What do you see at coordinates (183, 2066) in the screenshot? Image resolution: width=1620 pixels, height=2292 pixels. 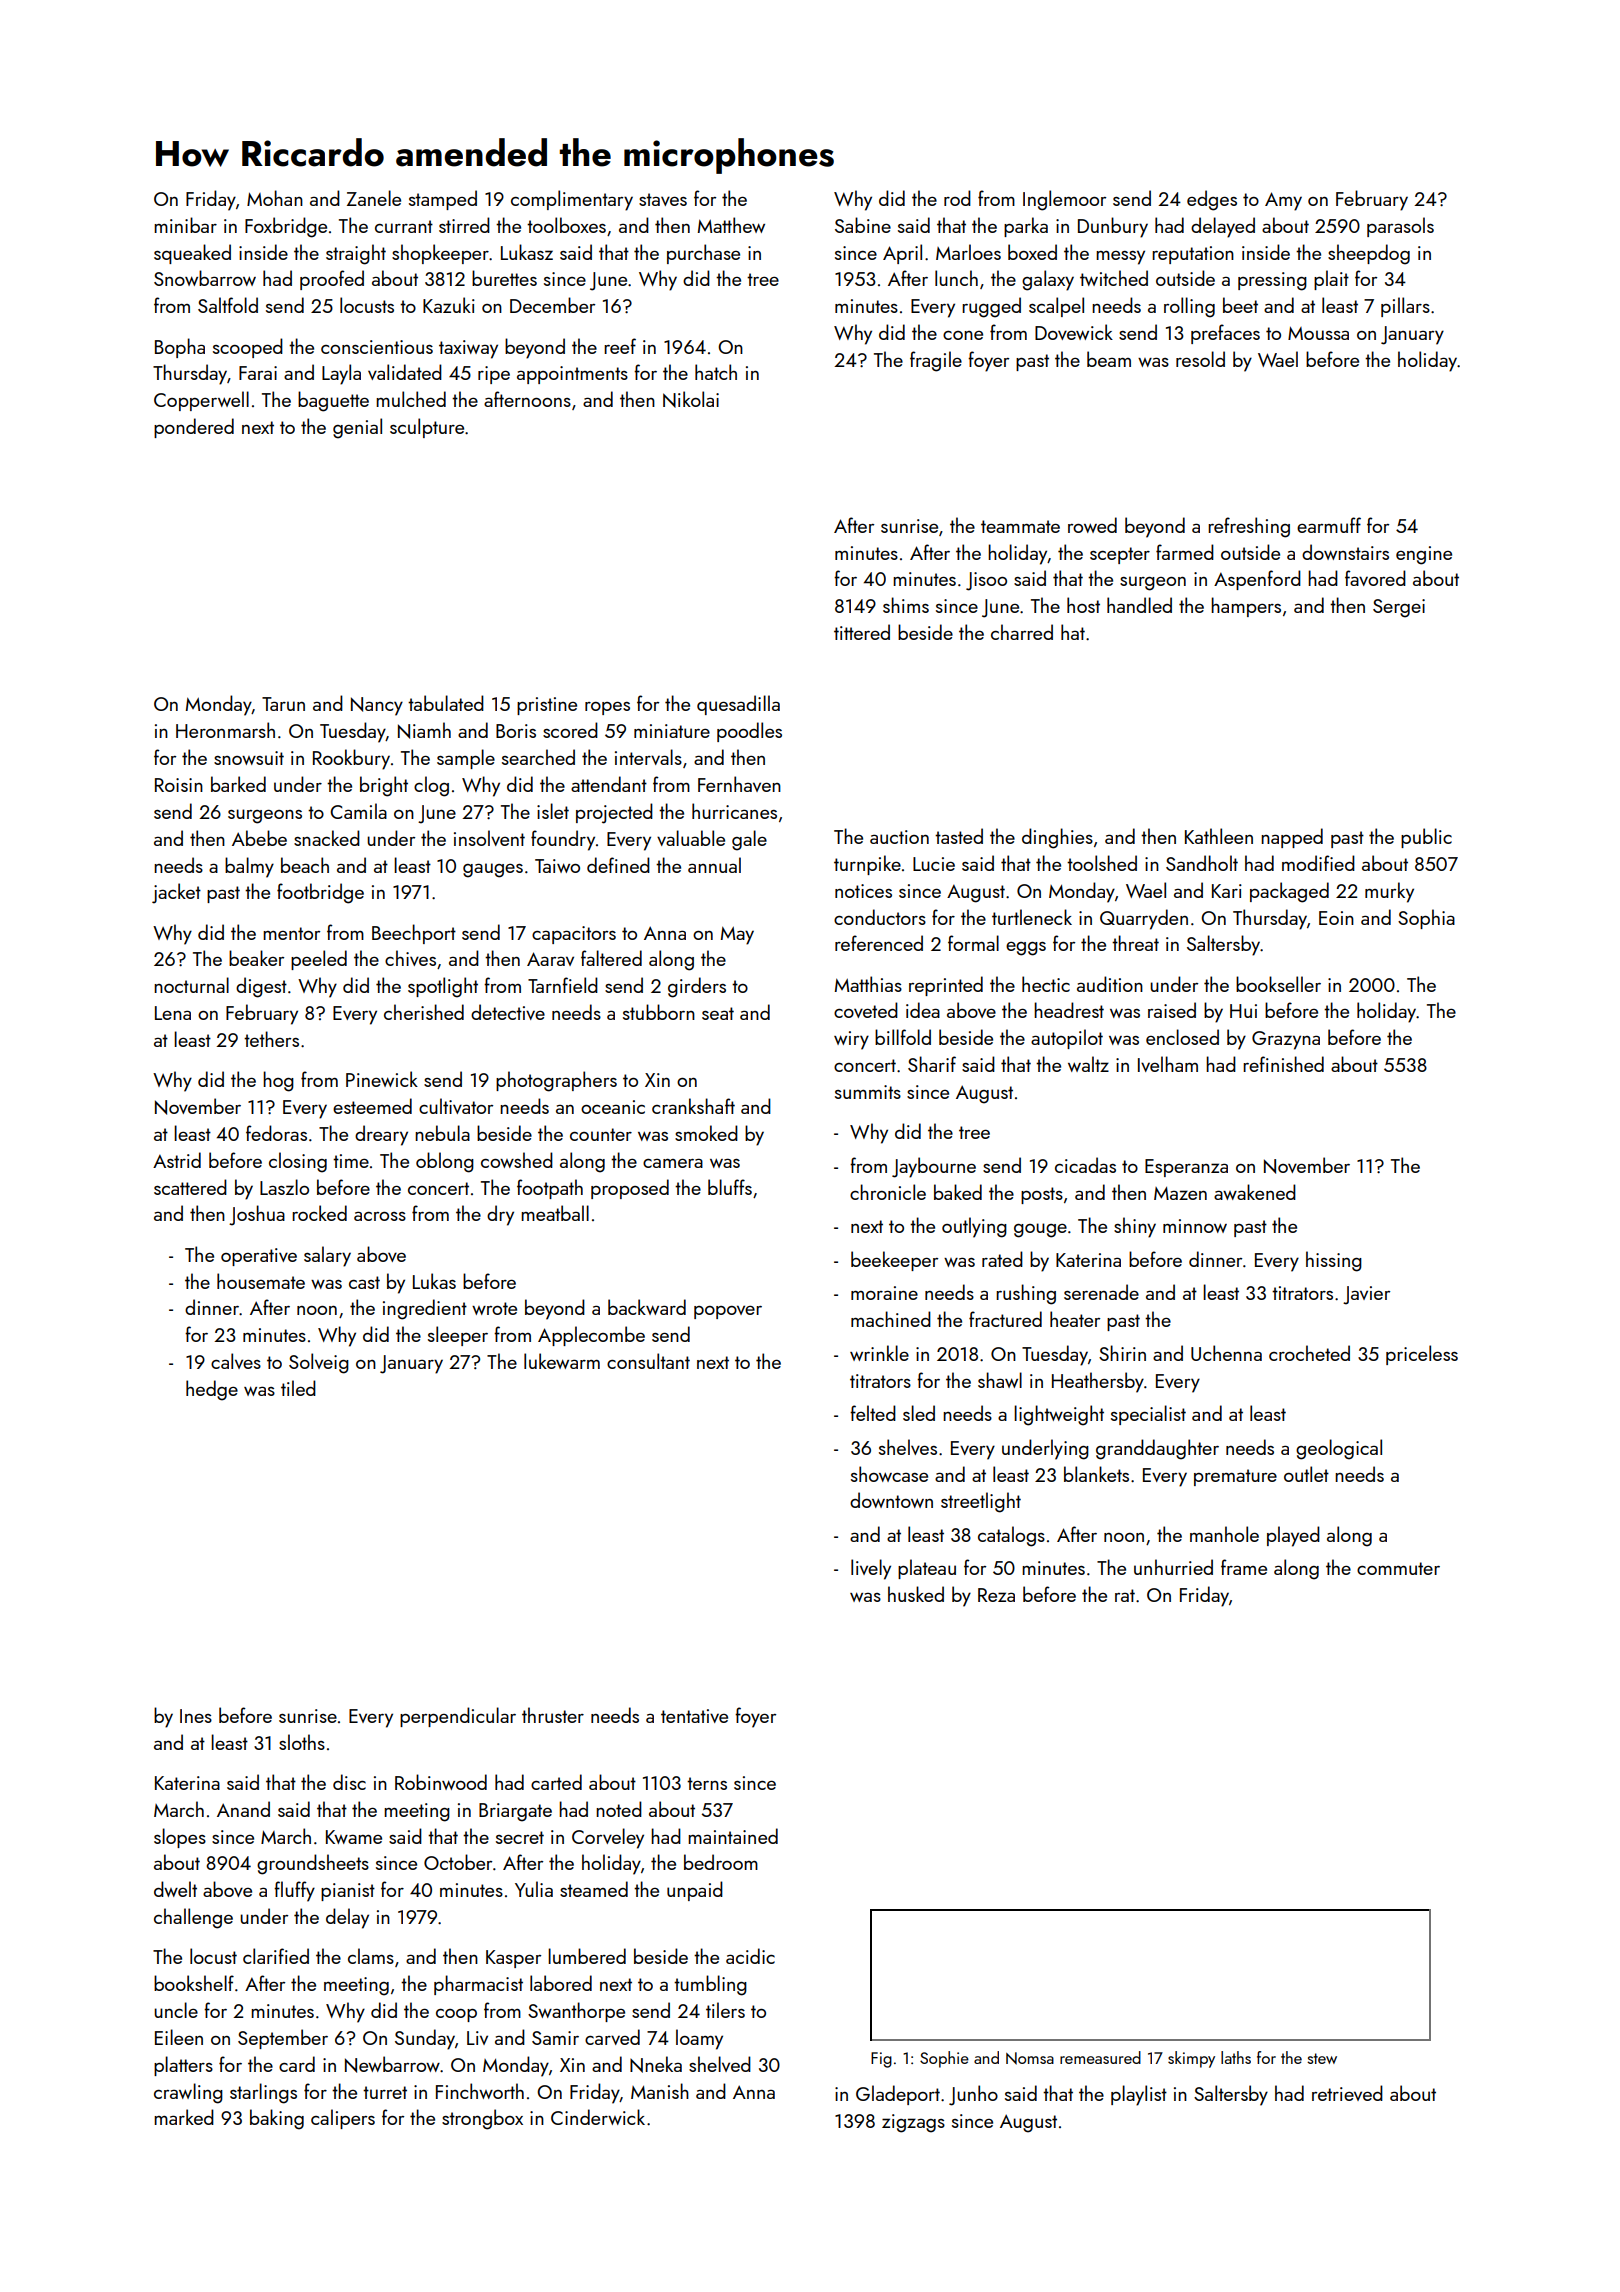 I see `platters` at bounding box center [183, 2066].
